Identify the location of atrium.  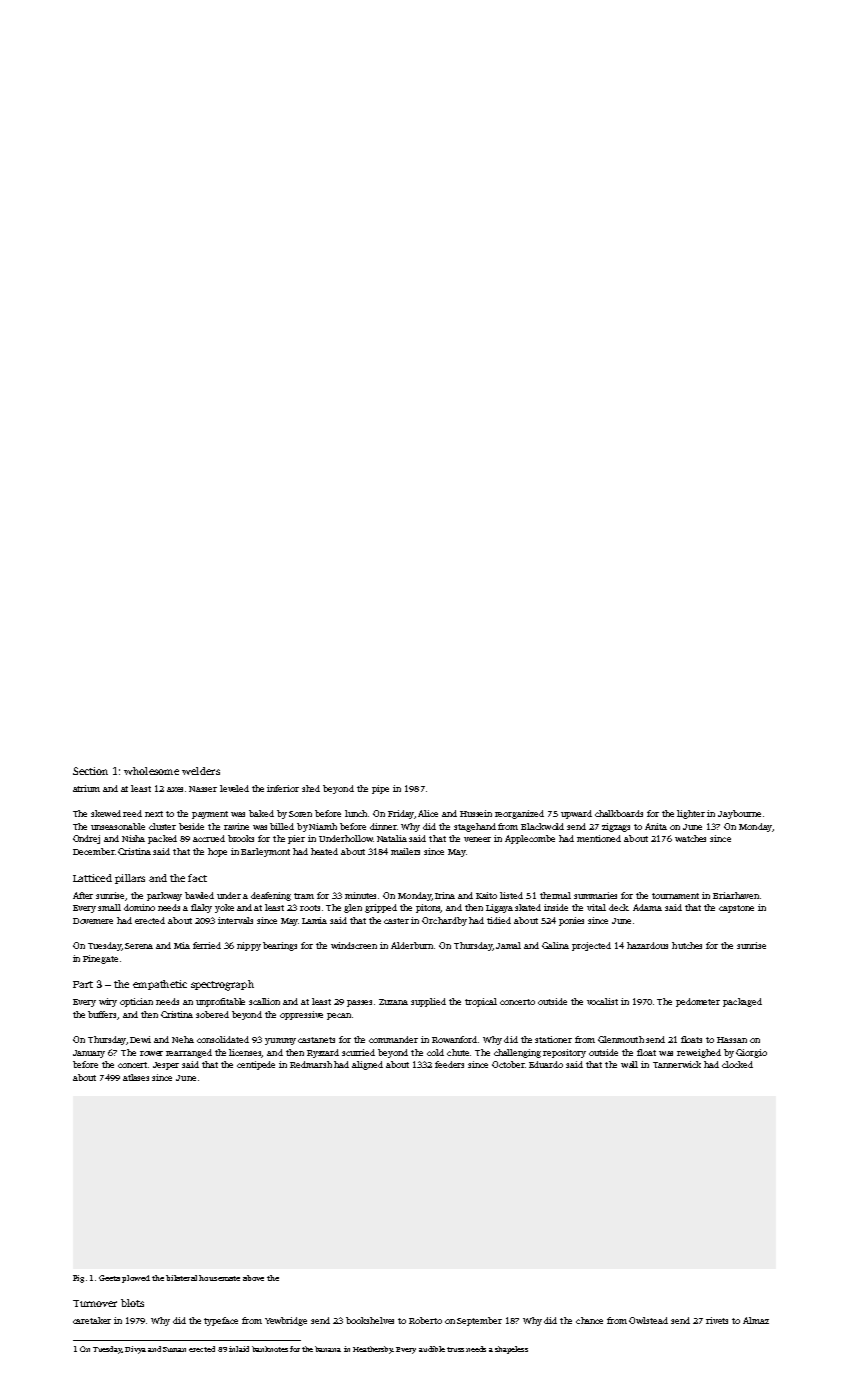
(86, 788).
